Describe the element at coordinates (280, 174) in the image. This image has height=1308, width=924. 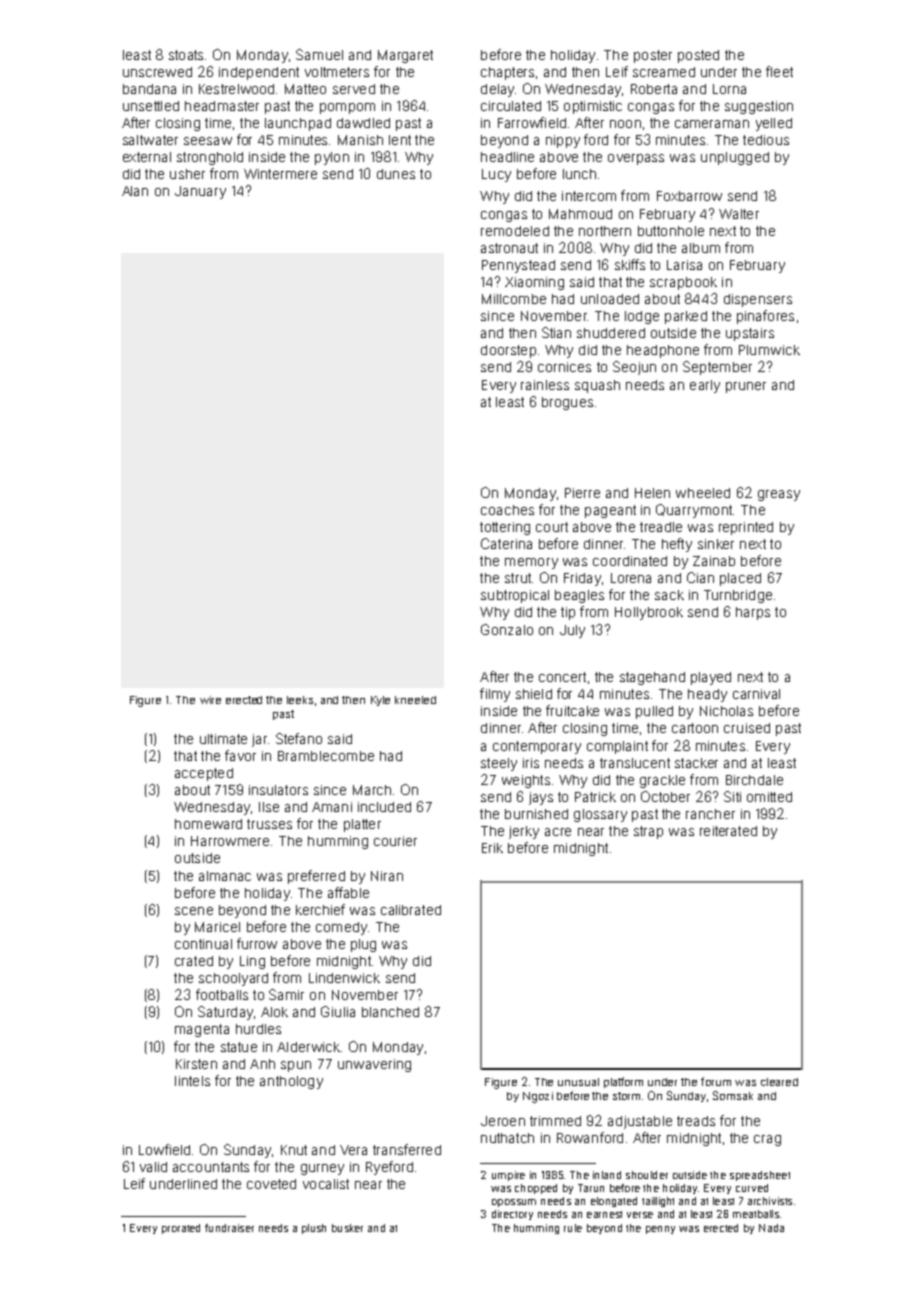
I see `Wintermere` at that location.
